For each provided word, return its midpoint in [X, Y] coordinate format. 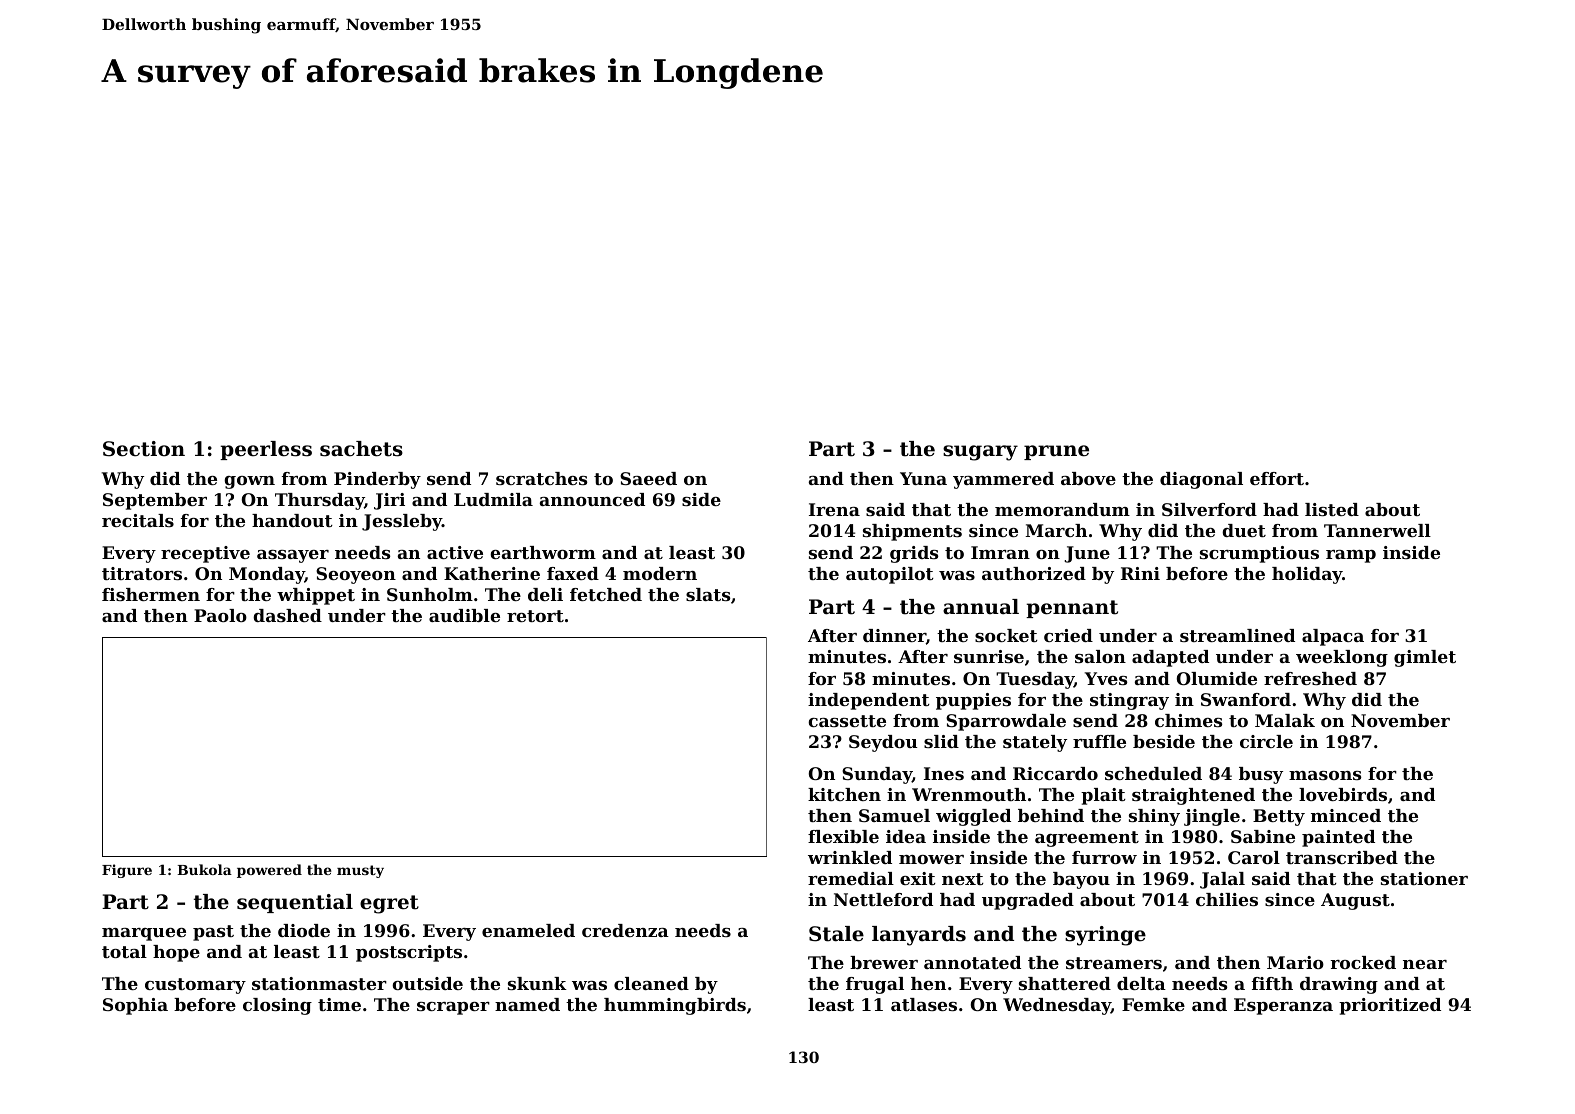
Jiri [389, 501]
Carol [1254, 857]
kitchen [844, 794]
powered [269, 871]
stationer [1424, 878]
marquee [144, 934]
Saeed [648, 478]
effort [1277, 478]
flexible [843, 836]
